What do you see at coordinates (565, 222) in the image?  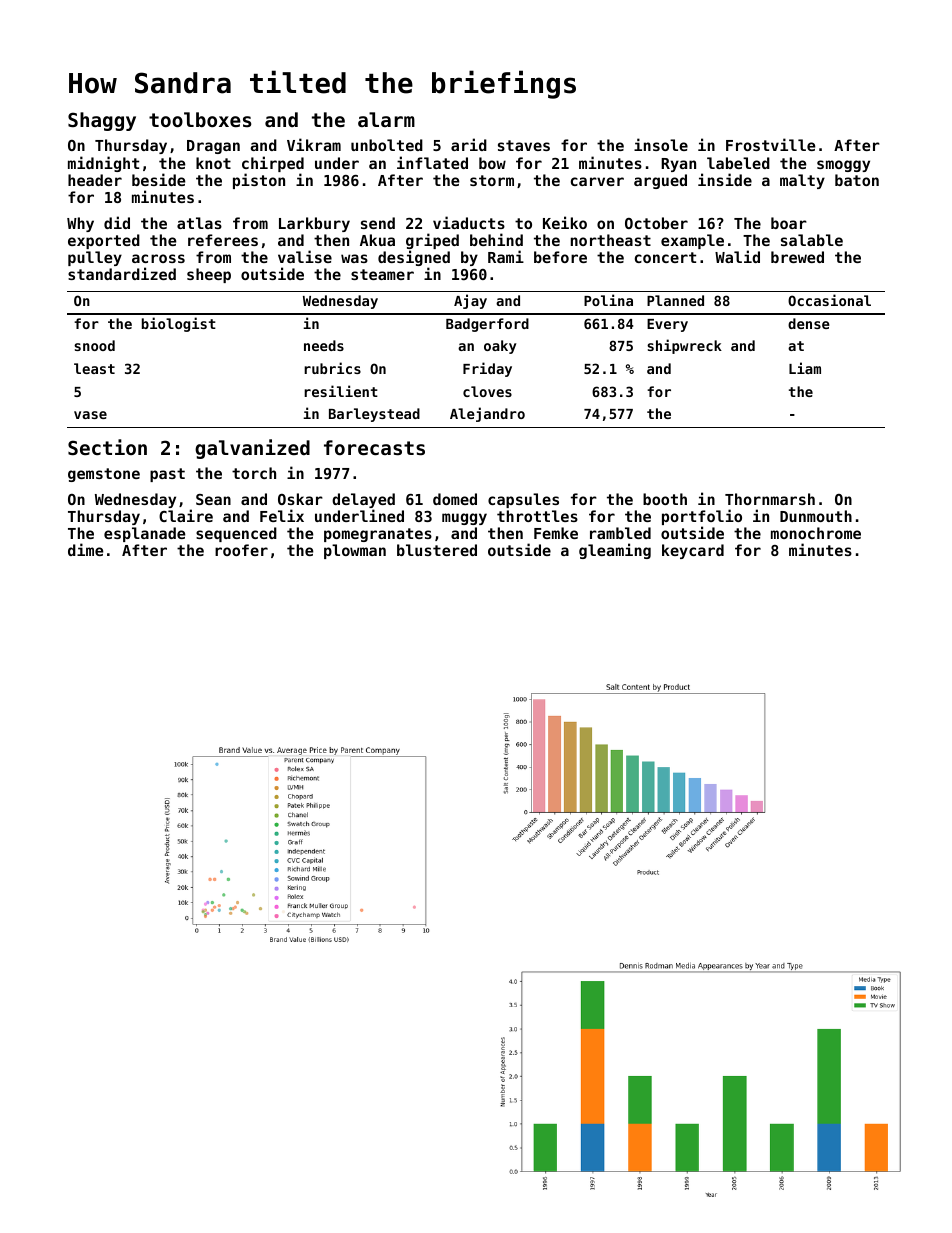 I see `Keiko` at bounding box center [565, 222].
